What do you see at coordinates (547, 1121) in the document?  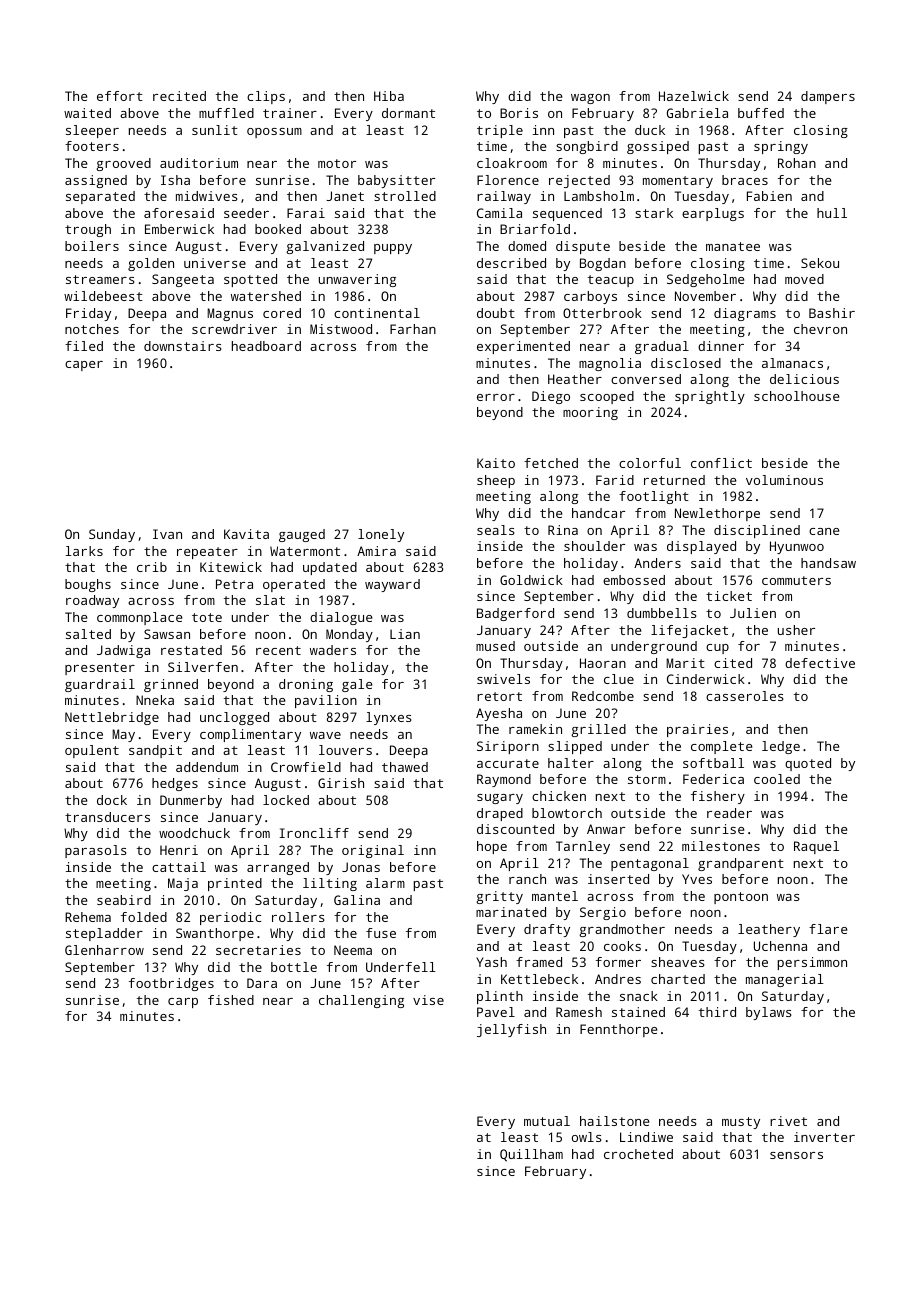 I see `mutual` at bounding box center [547, 1121].
